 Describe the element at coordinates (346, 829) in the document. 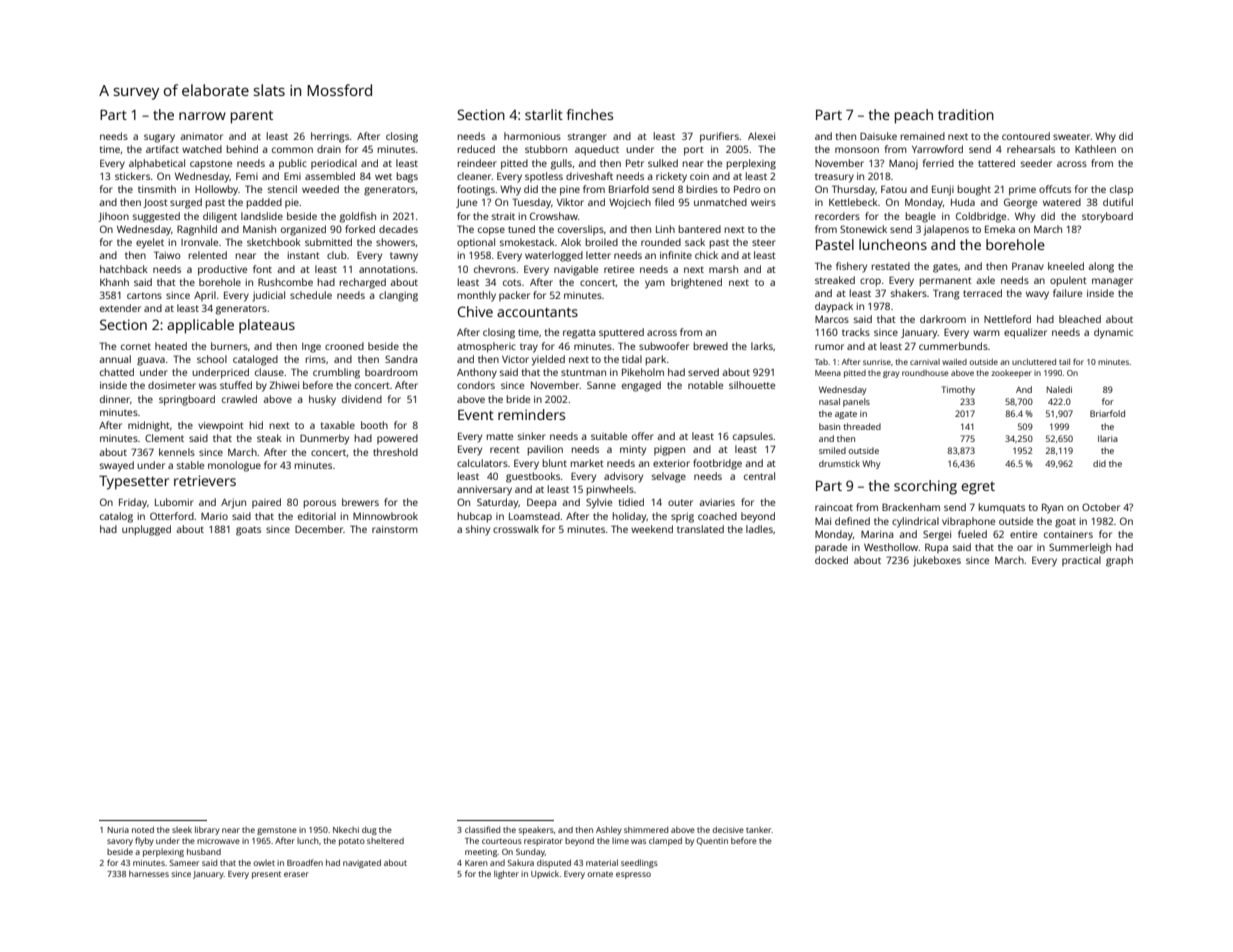

I see `Nkechi` at that location.
